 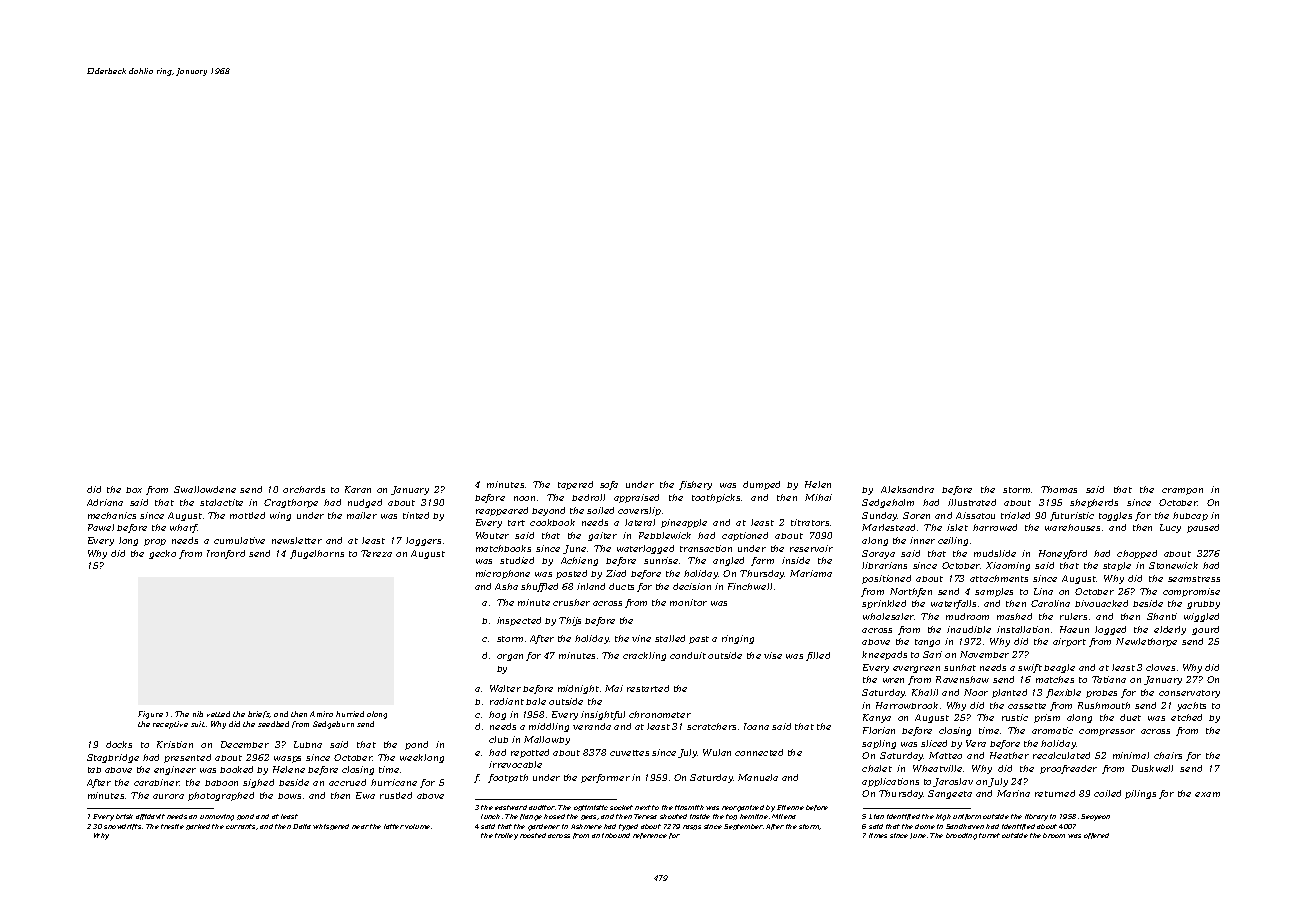 What do you see at coordinates (519, 621) in the screenshot?
I see `inspected` at bounding box center [519, 621].
